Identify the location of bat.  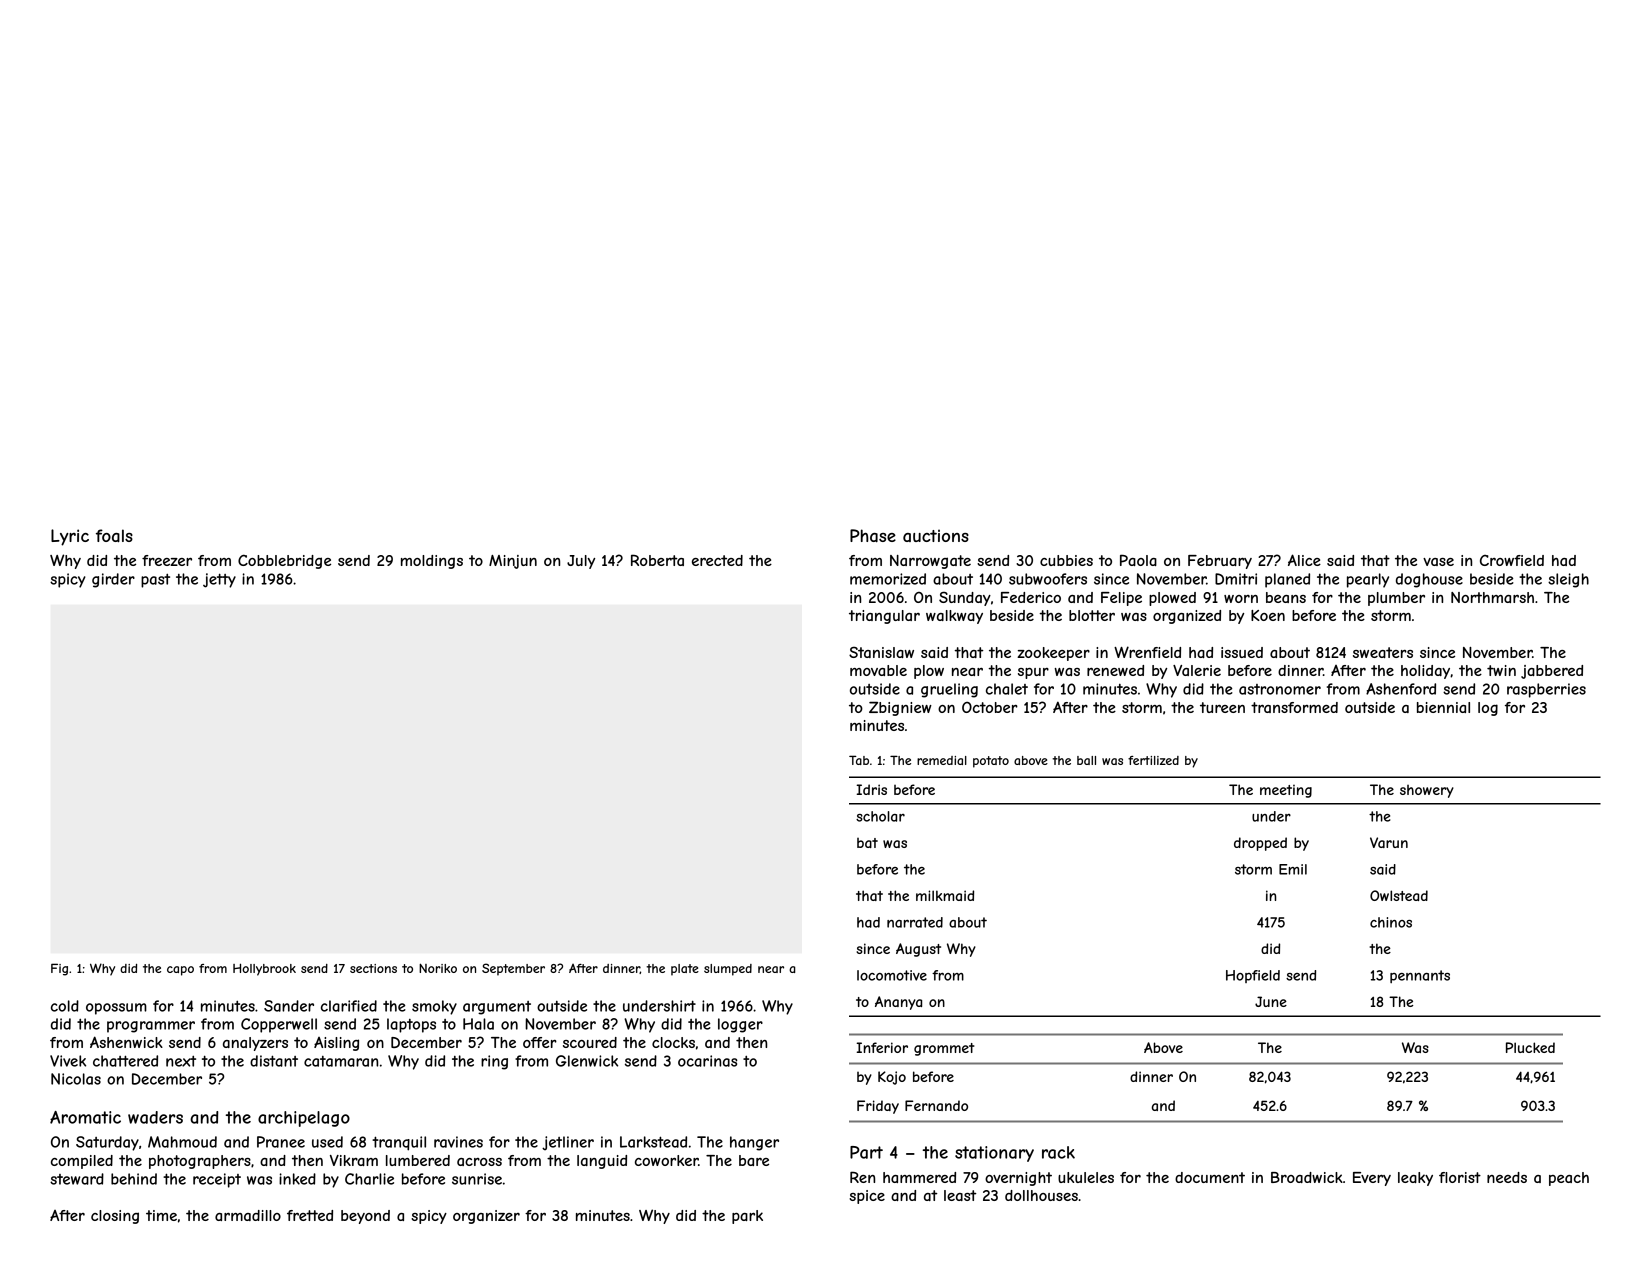
(867, 843).
